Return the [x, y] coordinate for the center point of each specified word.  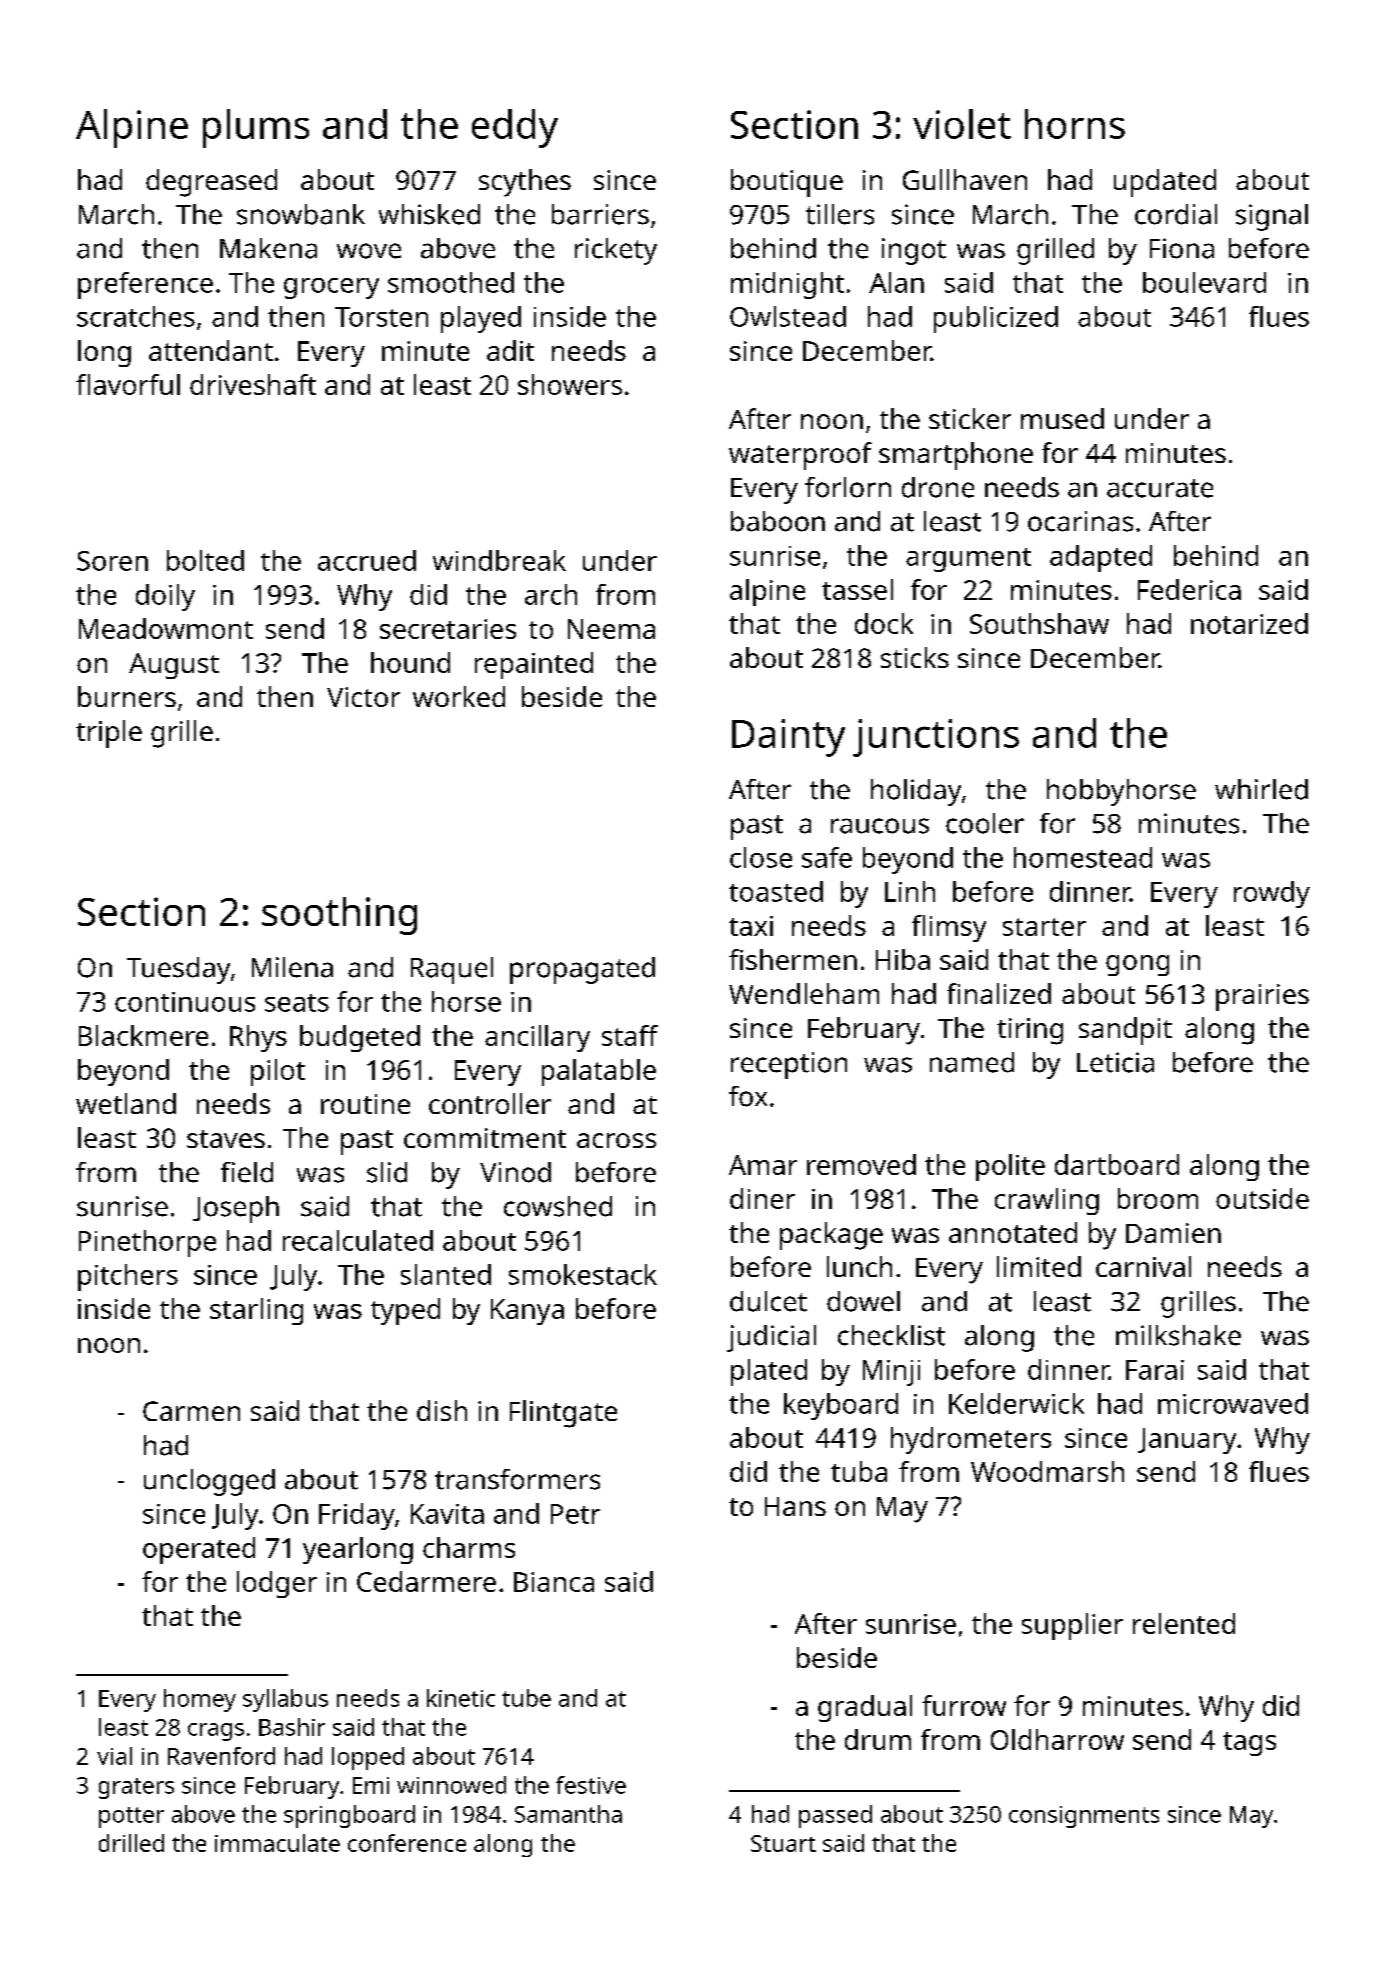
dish [442, 1410]
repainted [534, 665]
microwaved [1233, 1403]
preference [145, 285]
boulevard [1204, 282]
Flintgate [563, 1414]
